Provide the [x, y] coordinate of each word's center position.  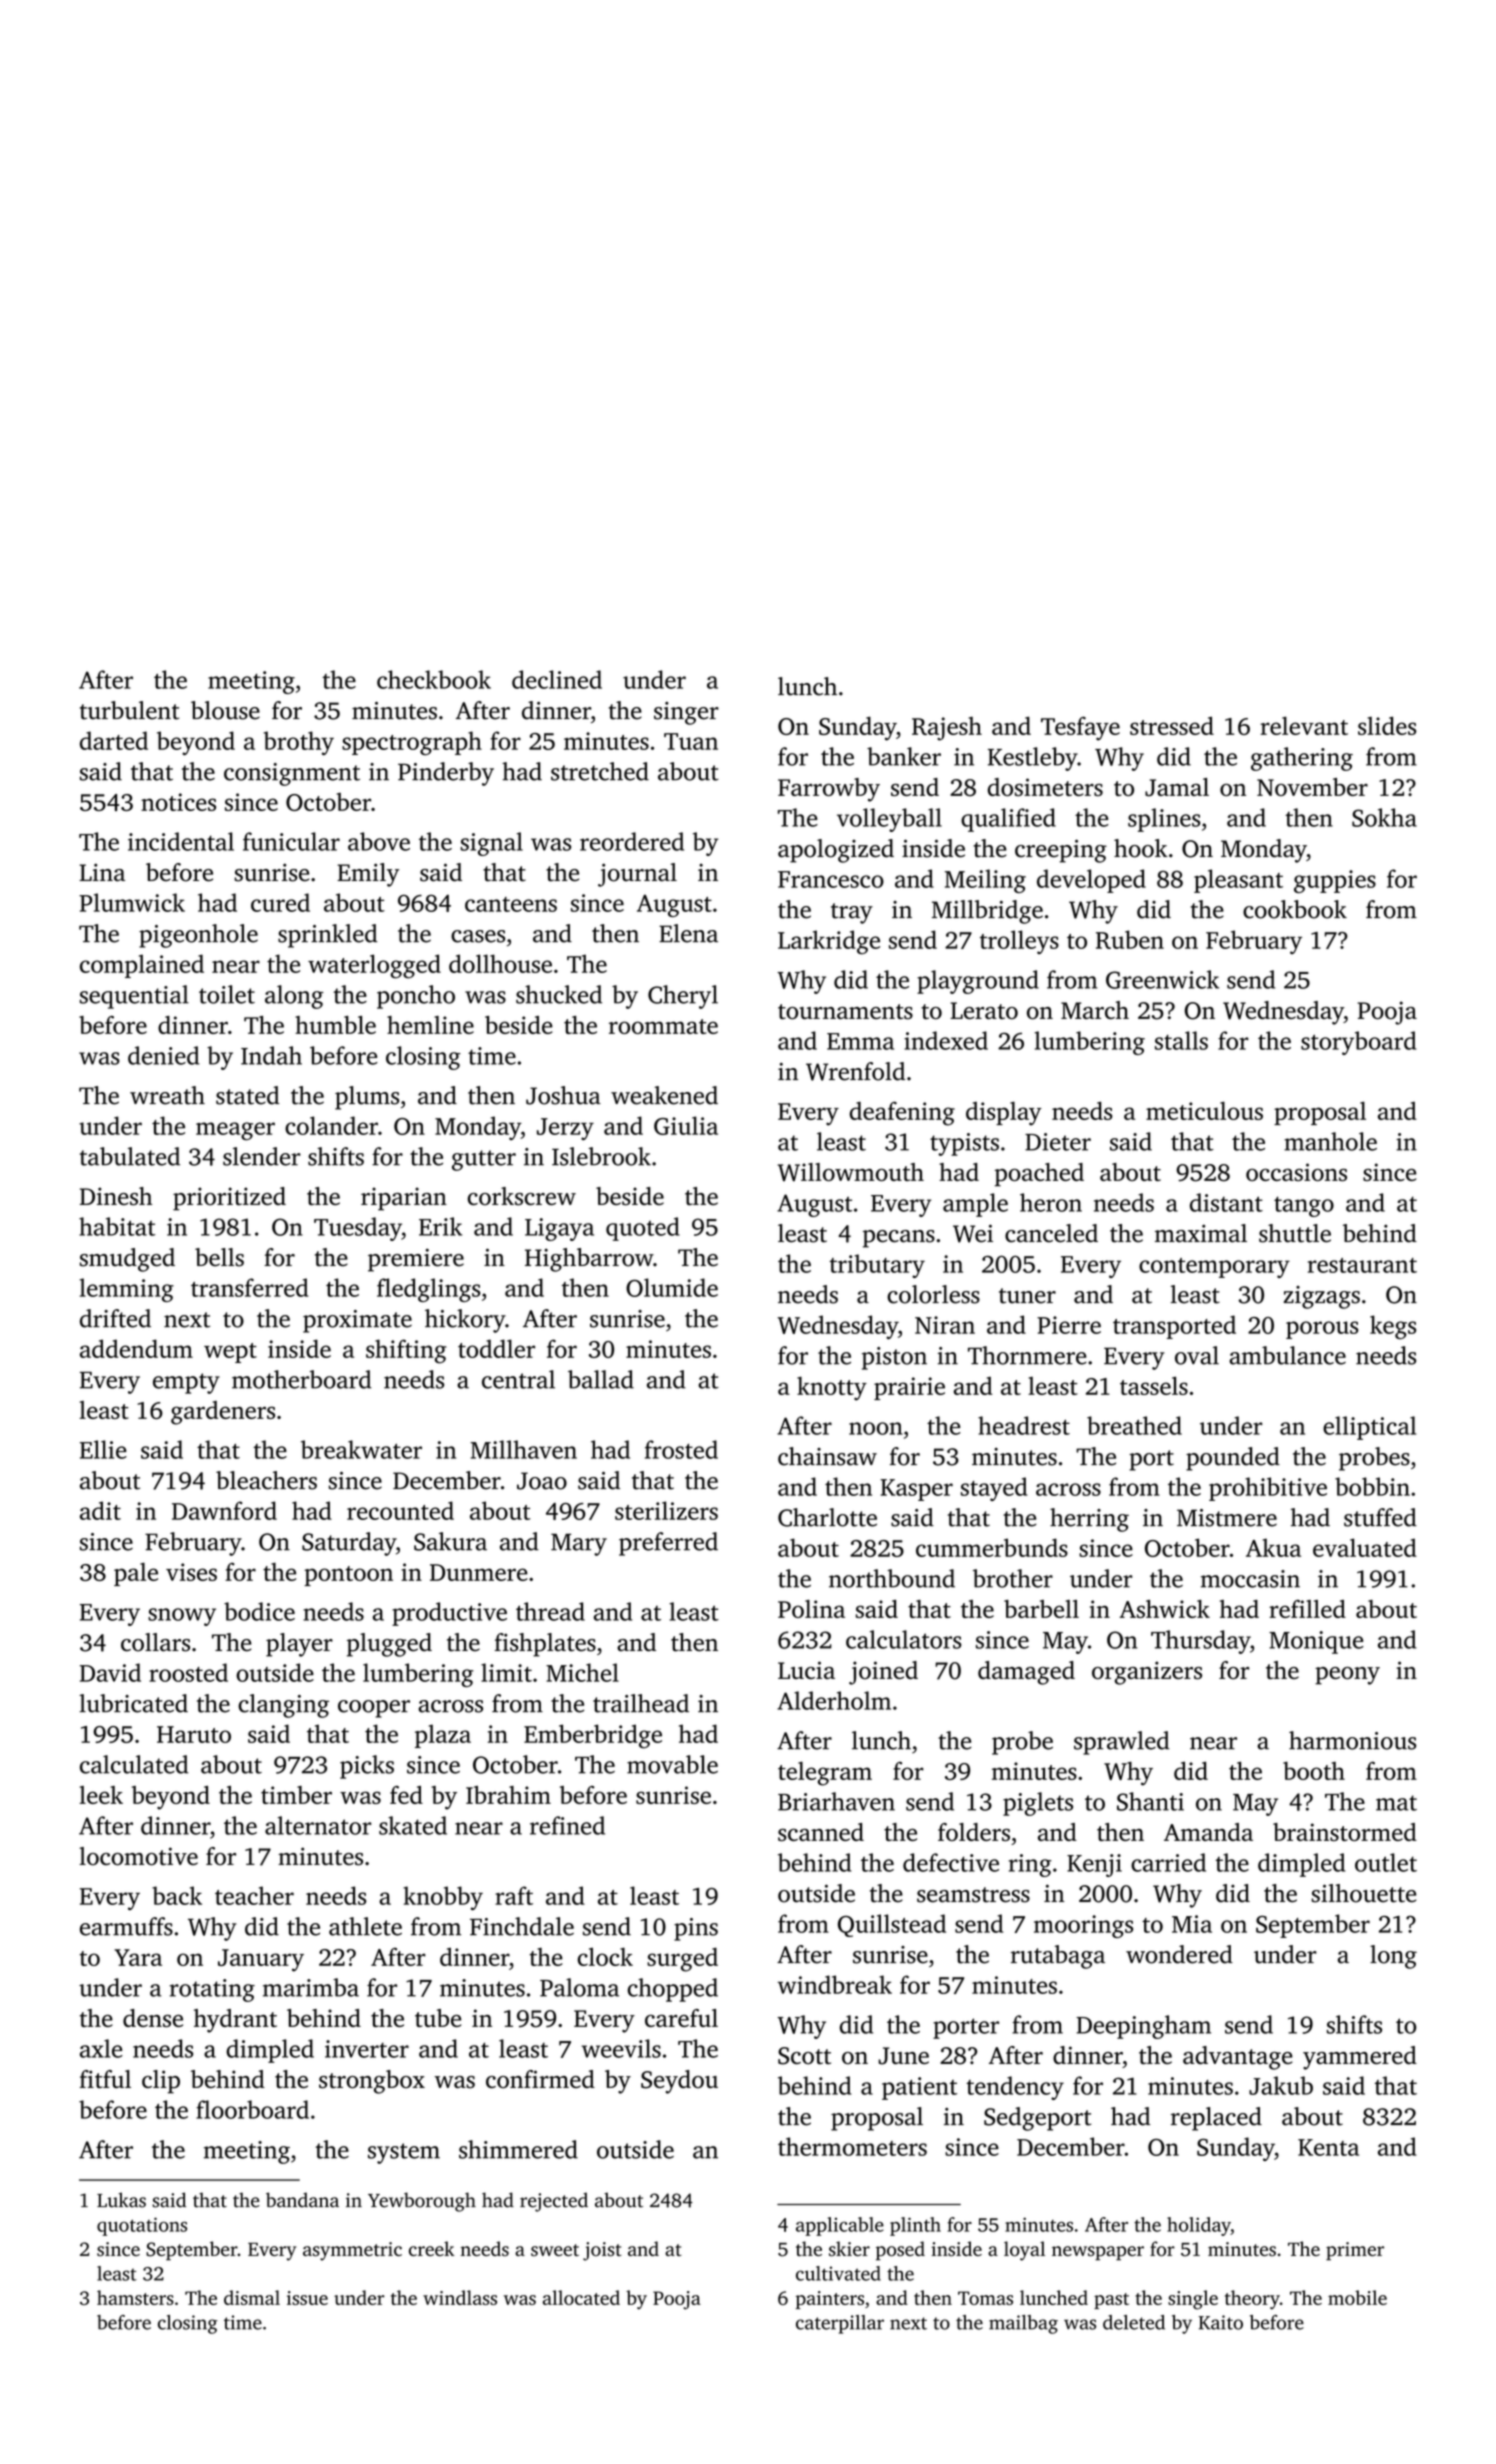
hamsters [135, 2297]
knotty [832, 1388]
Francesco [831, 879]
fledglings [428, 1290]
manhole [1330, 1141]
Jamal [1177, 787]
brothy [299, 743]
